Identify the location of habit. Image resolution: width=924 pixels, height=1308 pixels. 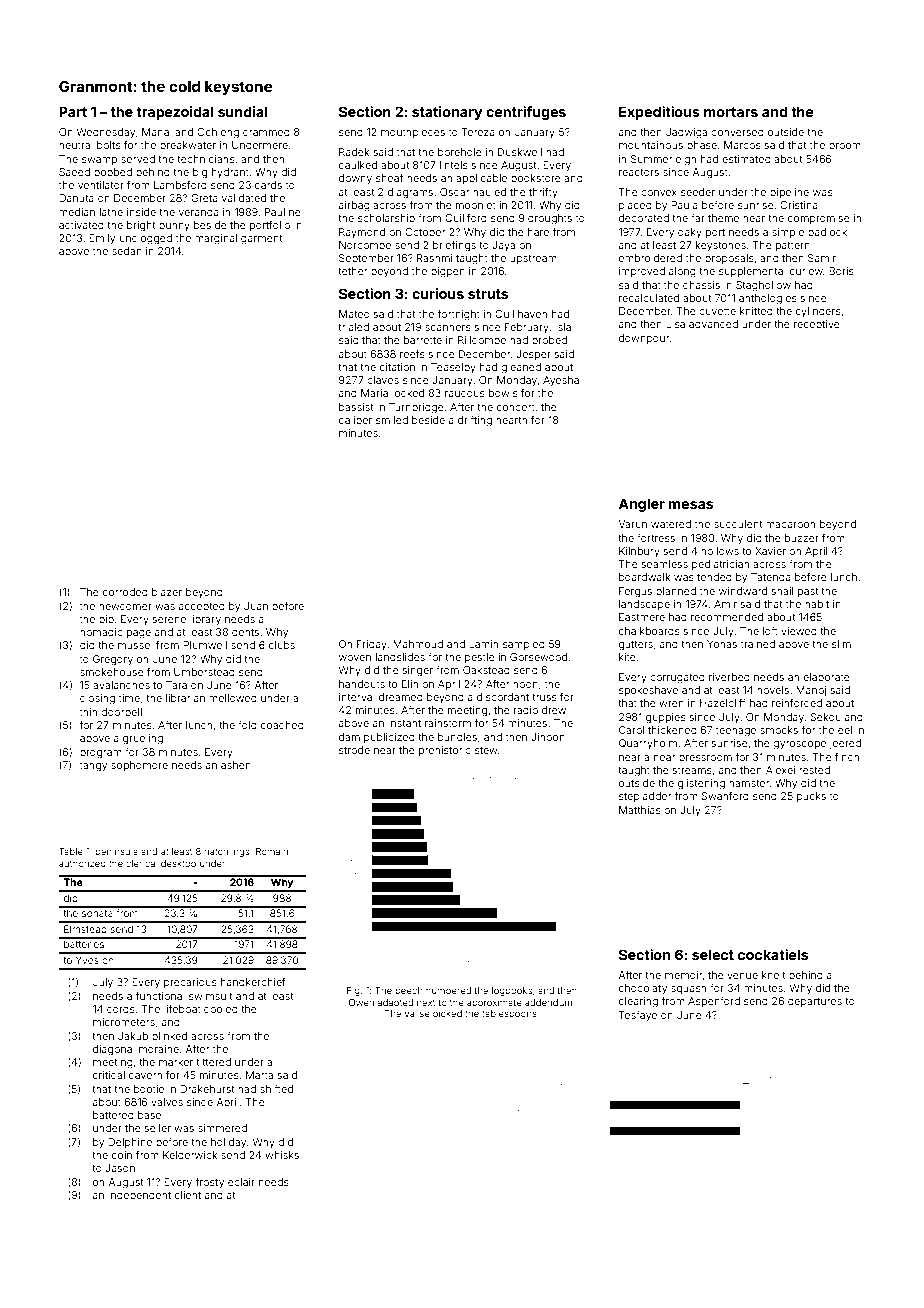
(817, 604).
